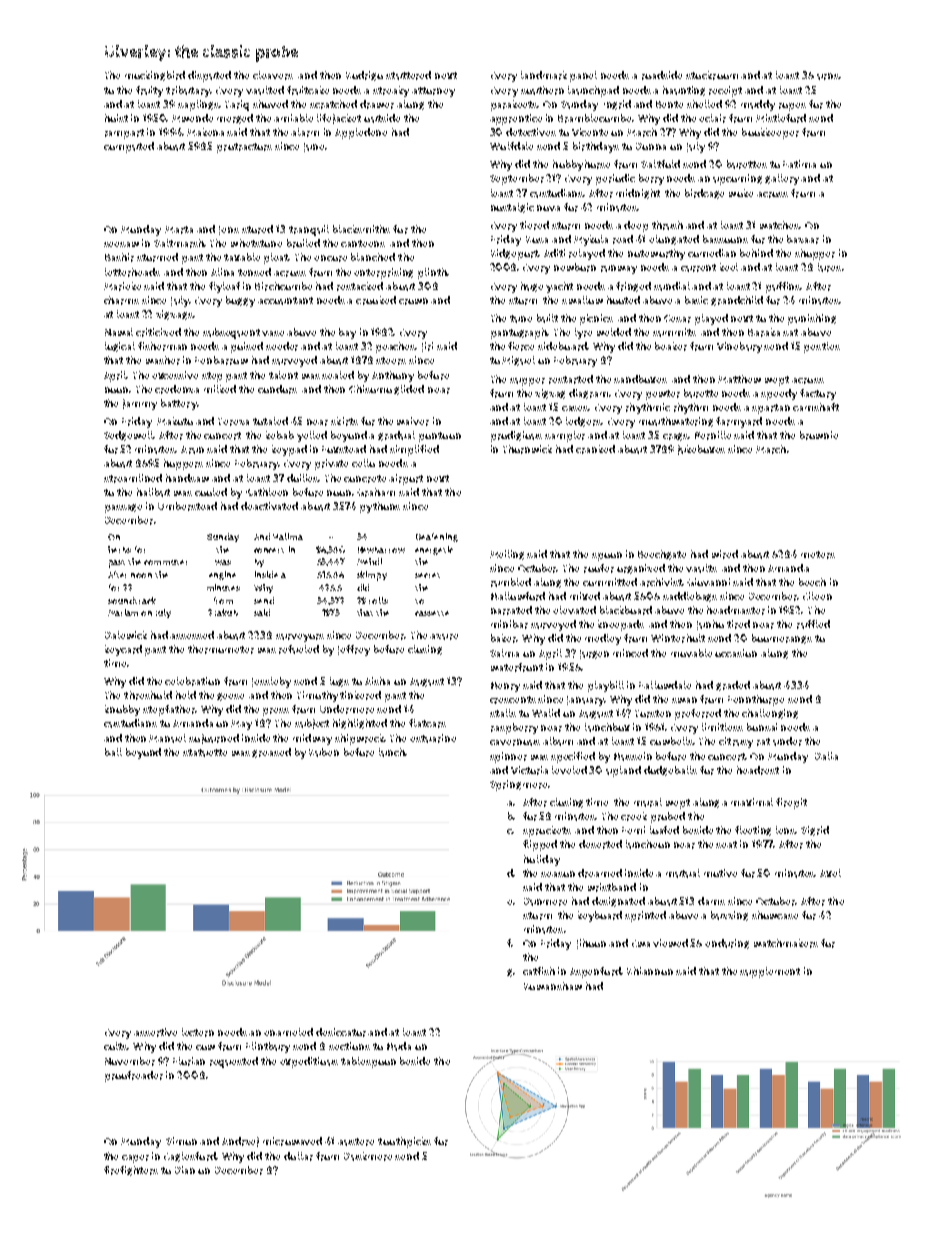  What do you see at coordinates (148, 695) in the document?
I see `threshold` at bounding box center [148, 695].
